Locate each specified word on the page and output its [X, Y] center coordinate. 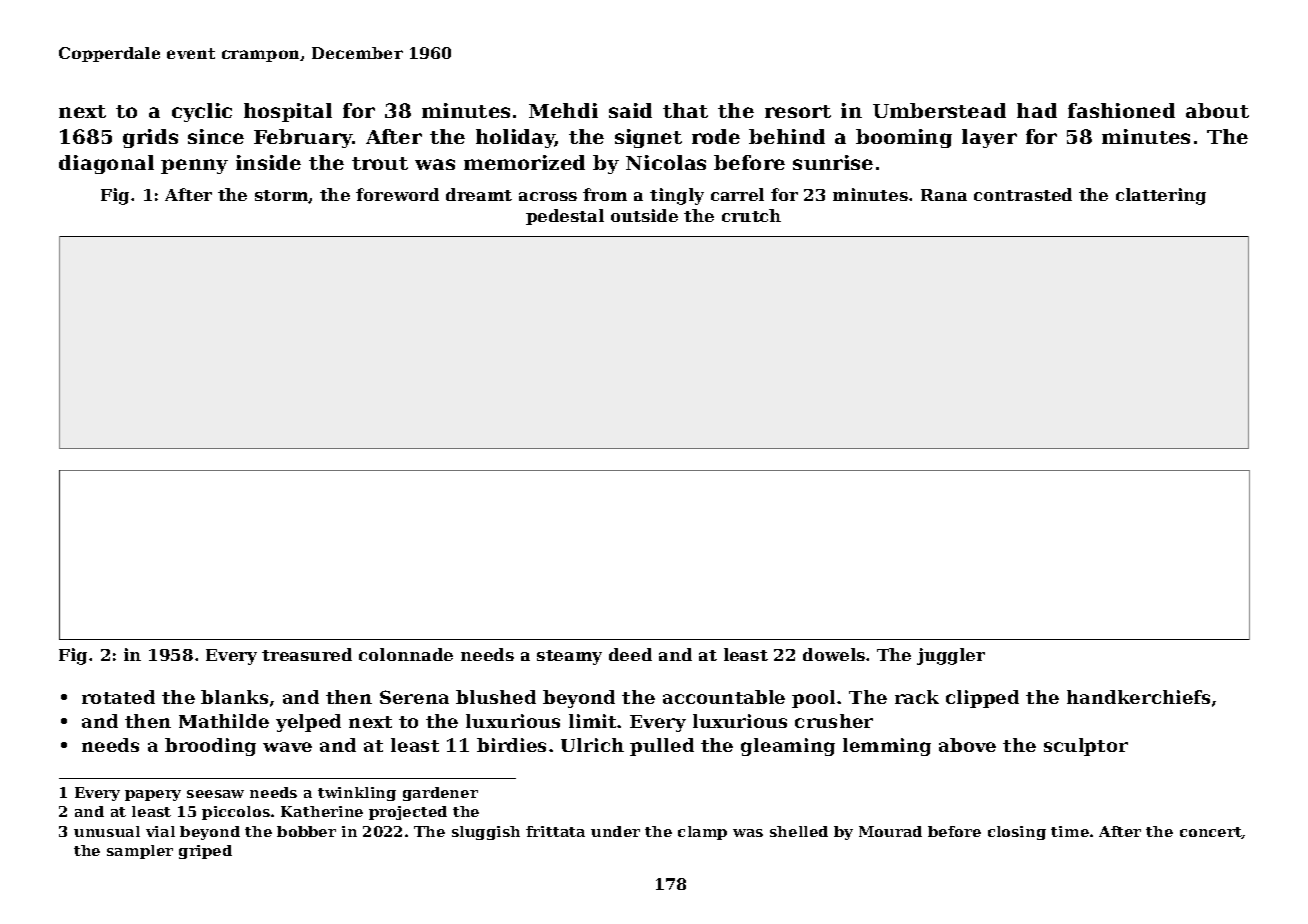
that [685, 110]
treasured [307, 654]
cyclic [202, 112]
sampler [140, 852]
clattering [1161, 196]
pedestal [565, 217]
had [1037, 110]
